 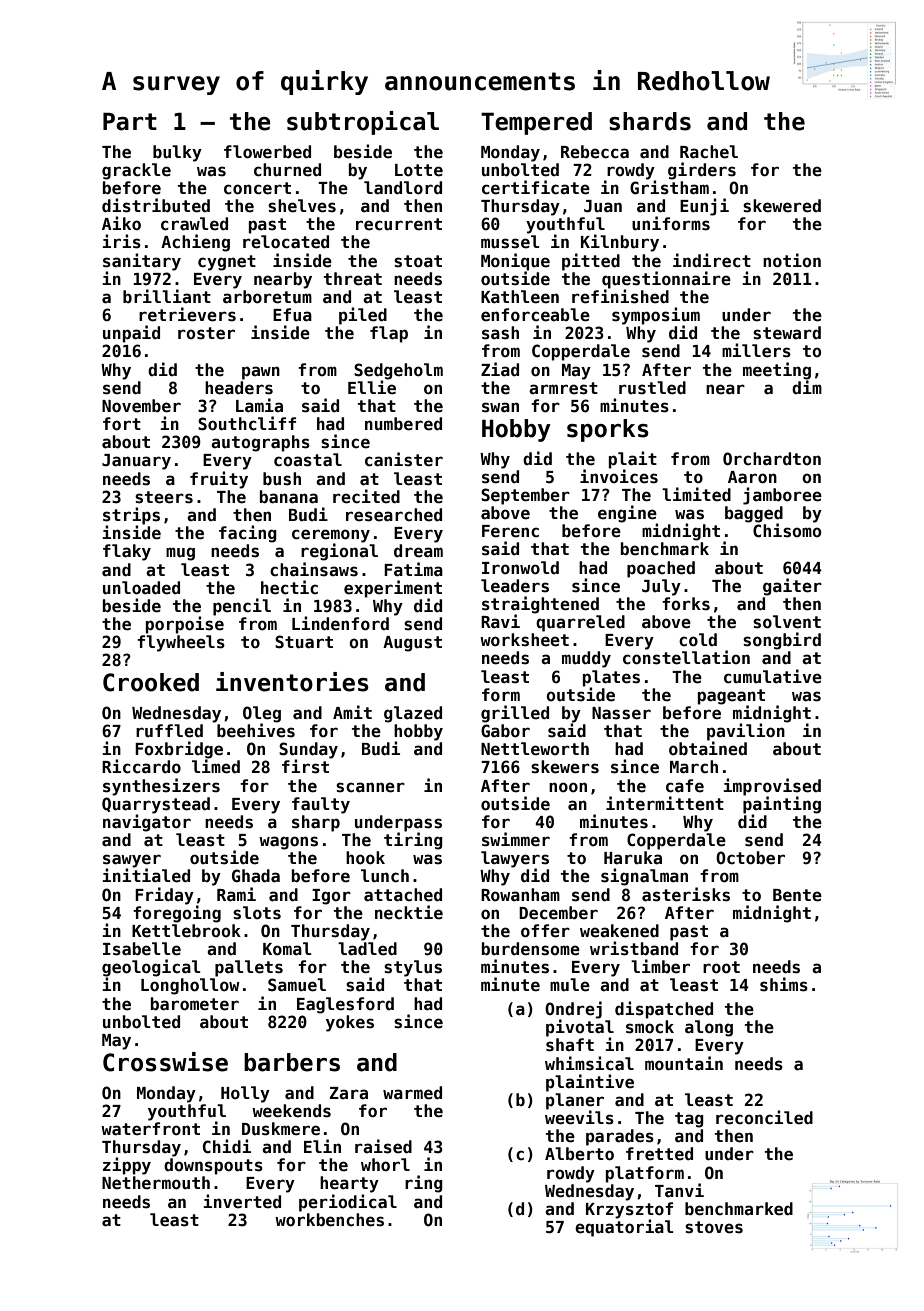 What do you see at coordinates (660, 966) in the screenshot?
I see `limber` at bounding box center [660, 966].
